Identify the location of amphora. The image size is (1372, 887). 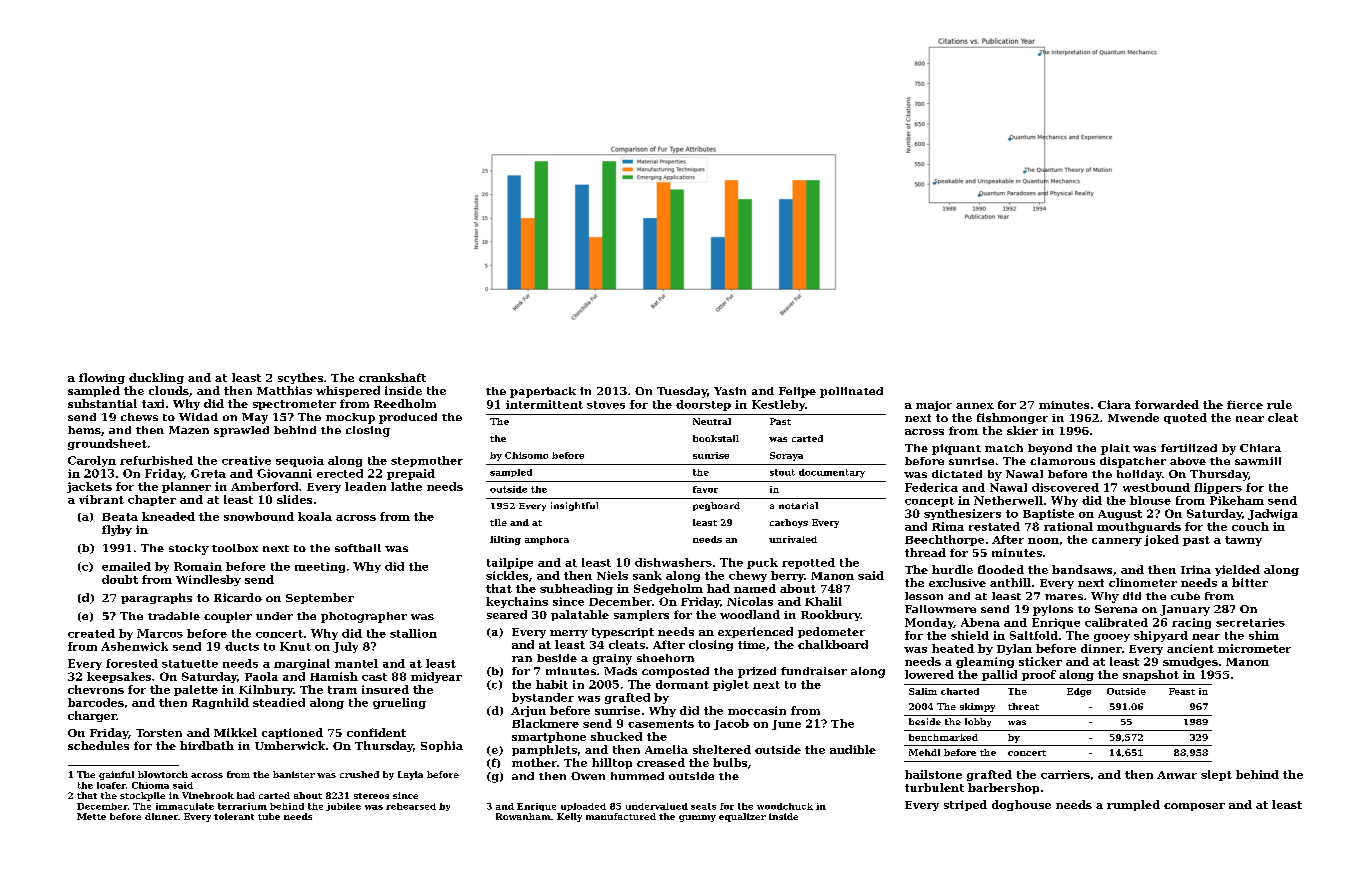
(547, 540).
